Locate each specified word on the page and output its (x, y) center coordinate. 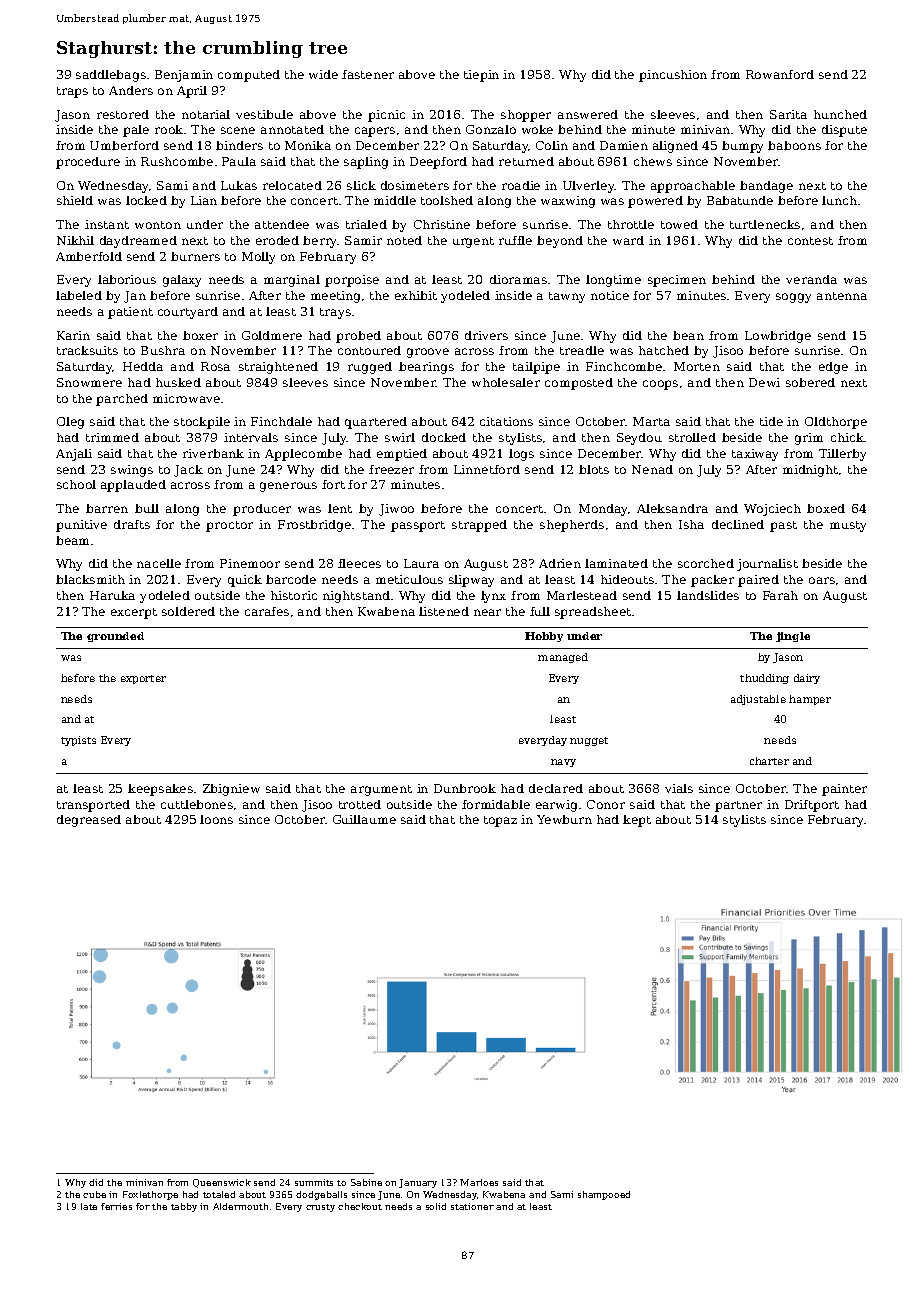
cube (94, 1194)
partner (738, 806)
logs (521, 455)
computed (249, 76)
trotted (360, 804)
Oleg (70, 423)
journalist (767, 565)
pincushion (673, 76)
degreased (89, 821)
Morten (697, 366)
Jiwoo (396, 510)
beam (72, 540)
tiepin (481, 76)
